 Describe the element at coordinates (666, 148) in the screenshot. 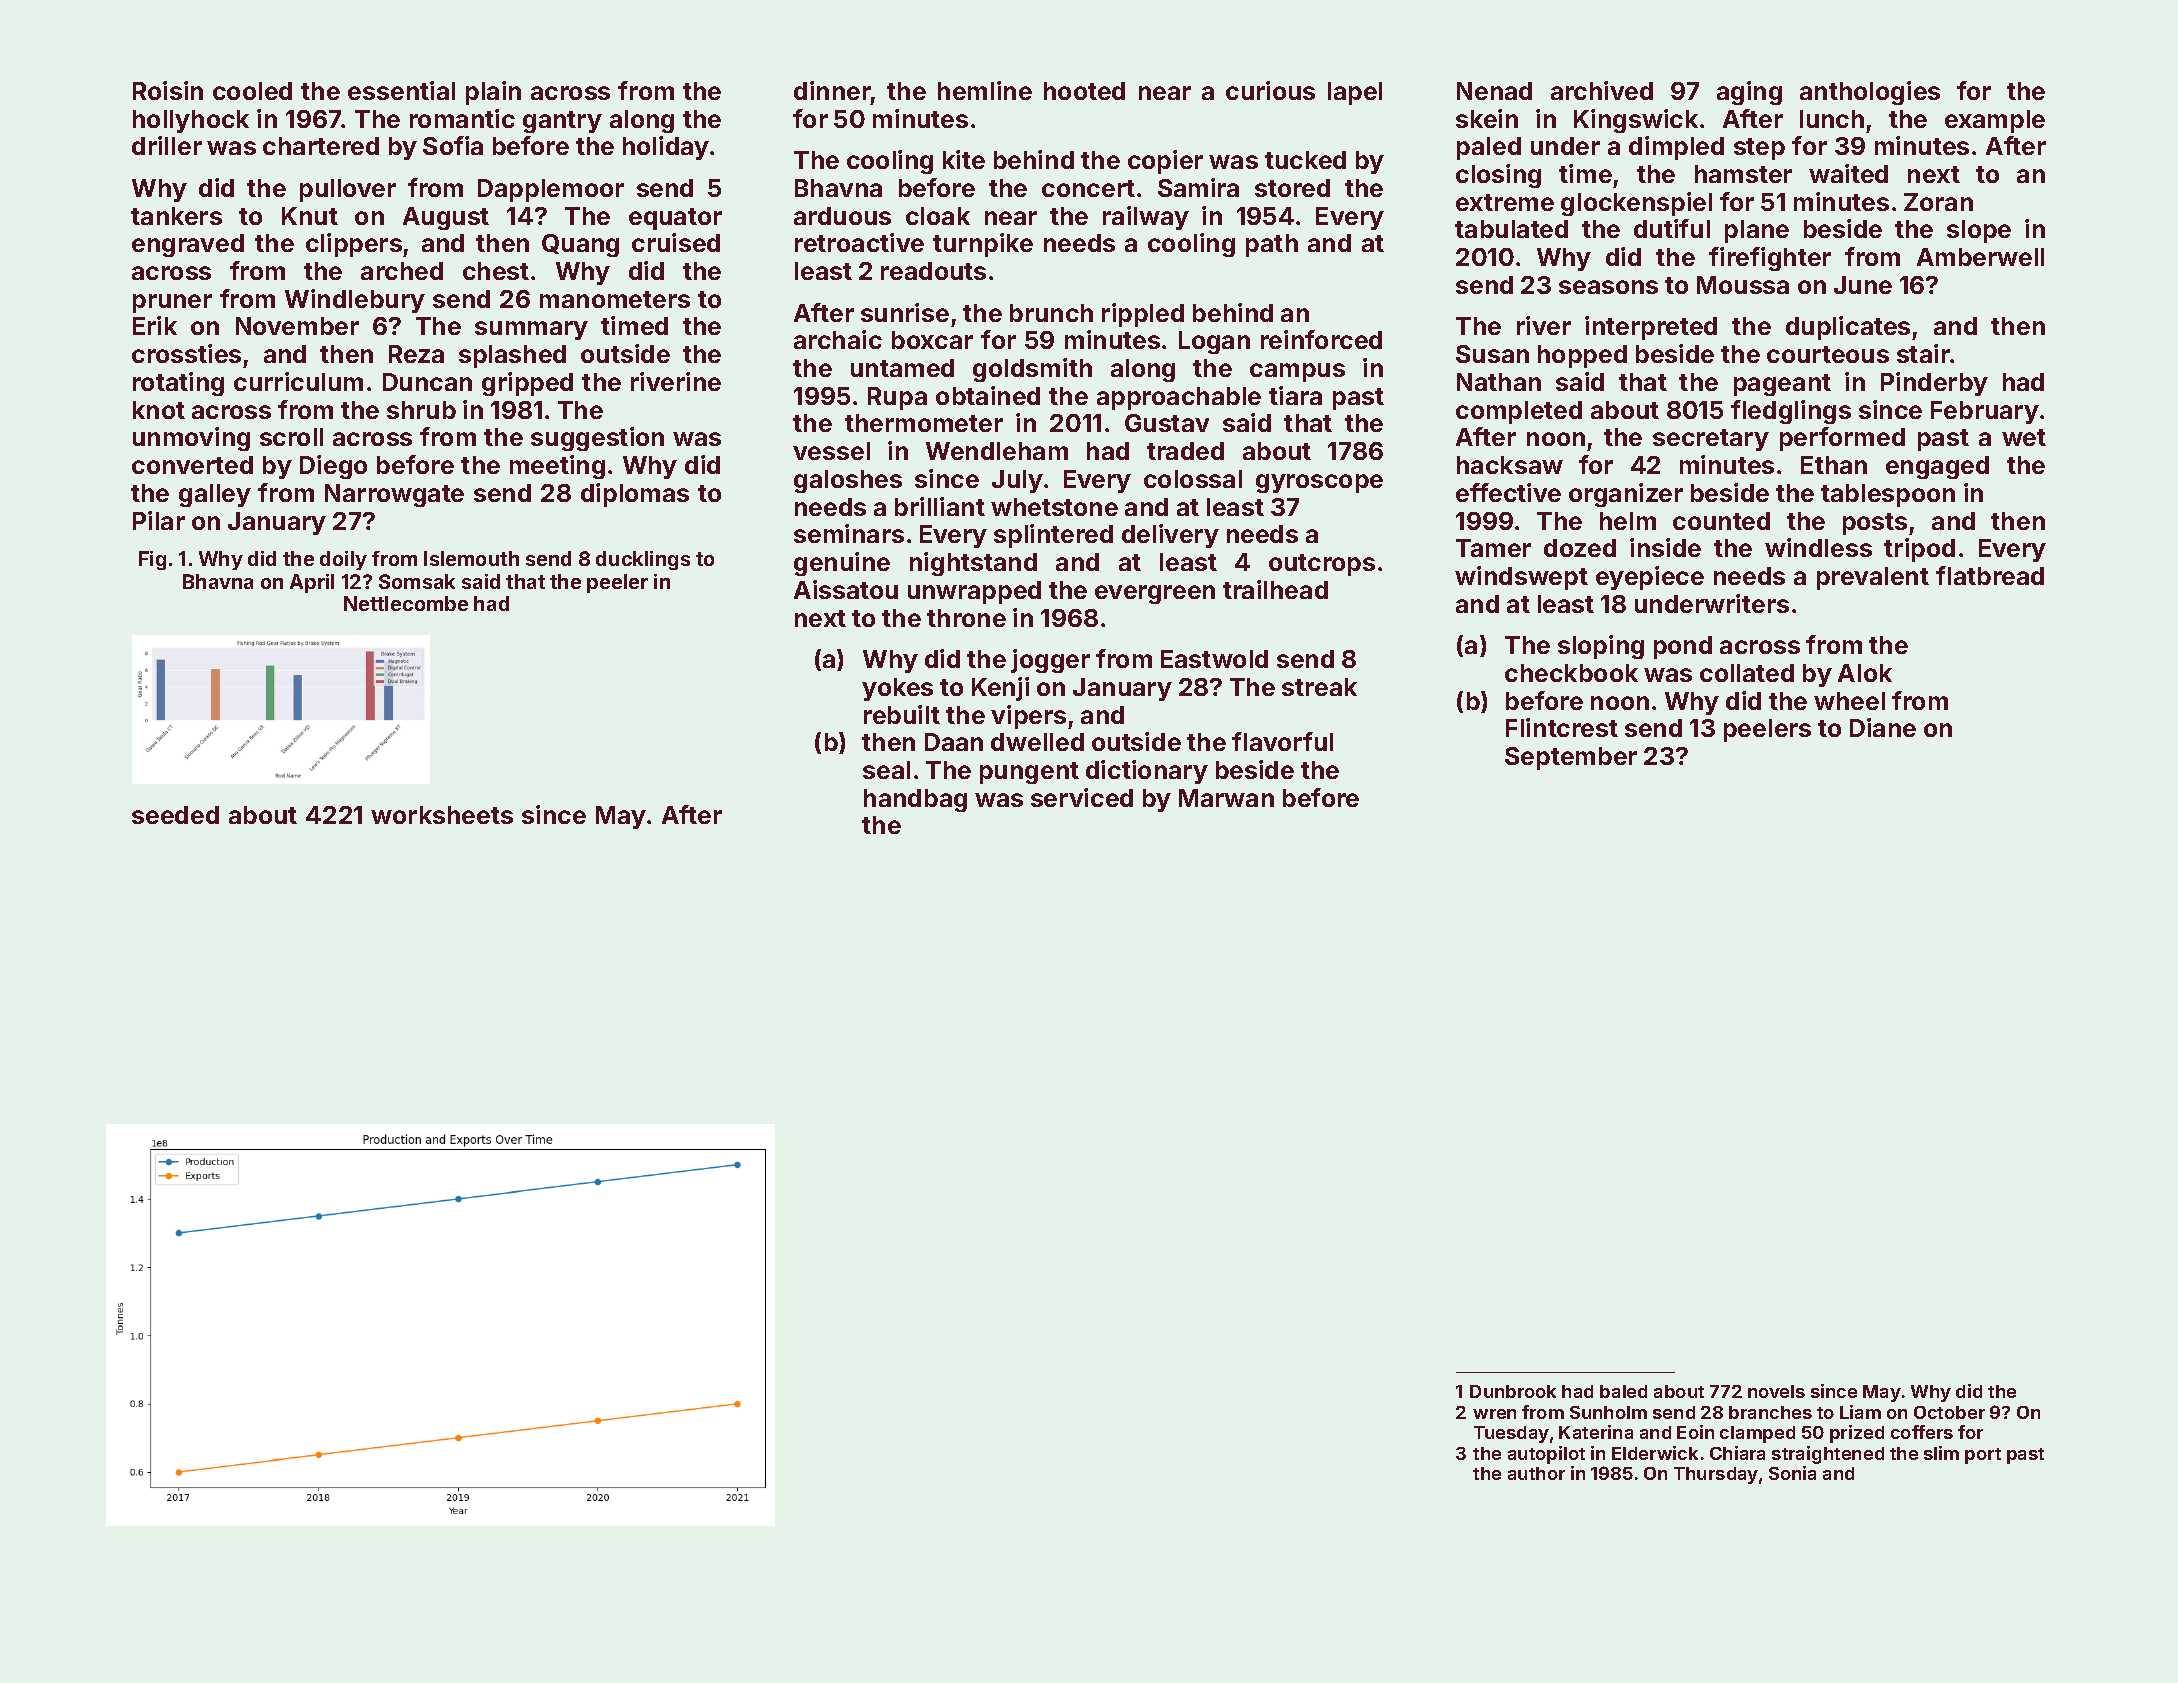

I see `holiday` at that location.
